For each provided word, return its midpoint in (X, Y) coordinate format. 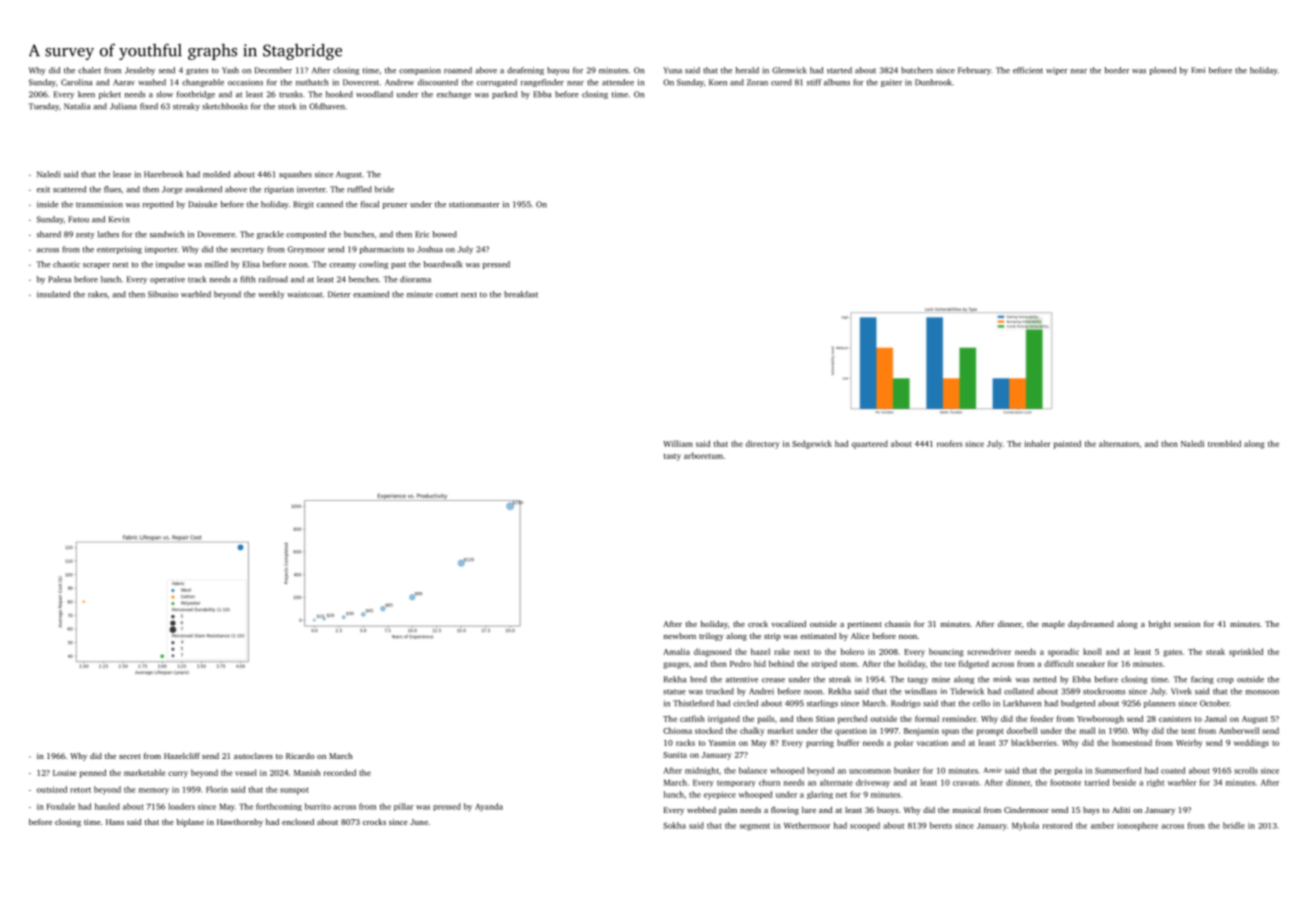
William (678, 443)
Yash (230, 70)
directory (762, 444)
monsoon (1262, 692)
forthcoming (279, 807)
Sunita (675, 755)
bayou (558, 71)
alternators (1119, 443)
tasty (672, 457)
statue (674, 692)
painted (1067, 444)
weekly (271, 295)
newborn (680, 636)
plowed (1163, 71)
